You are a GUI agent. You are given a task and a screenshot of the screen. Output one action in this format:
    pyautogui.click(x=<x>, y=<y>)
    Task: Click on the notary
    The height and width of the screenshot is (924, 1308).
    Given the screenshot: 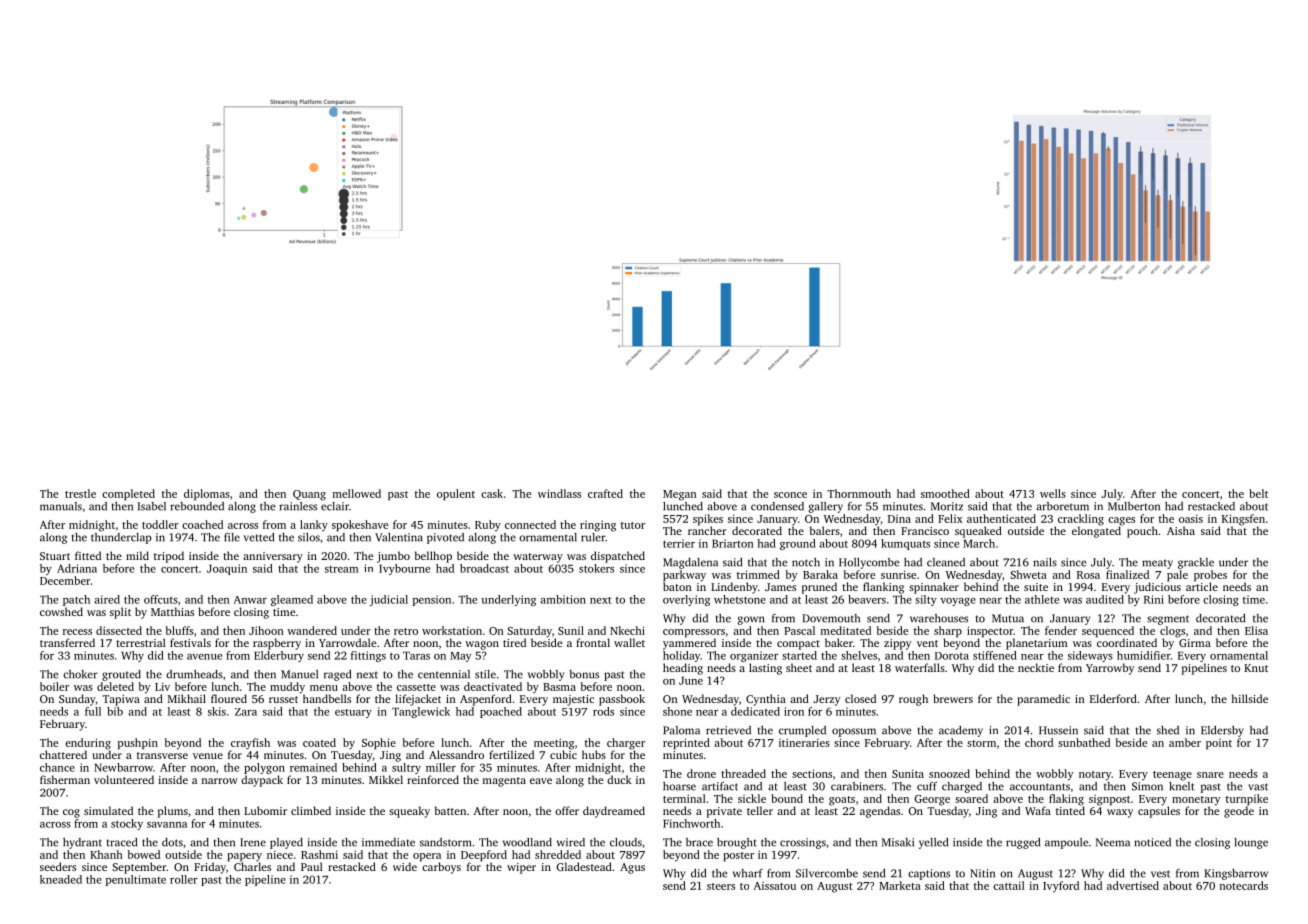 What is the action you would take?
    pyautogui.click(x=1095, y=776)
